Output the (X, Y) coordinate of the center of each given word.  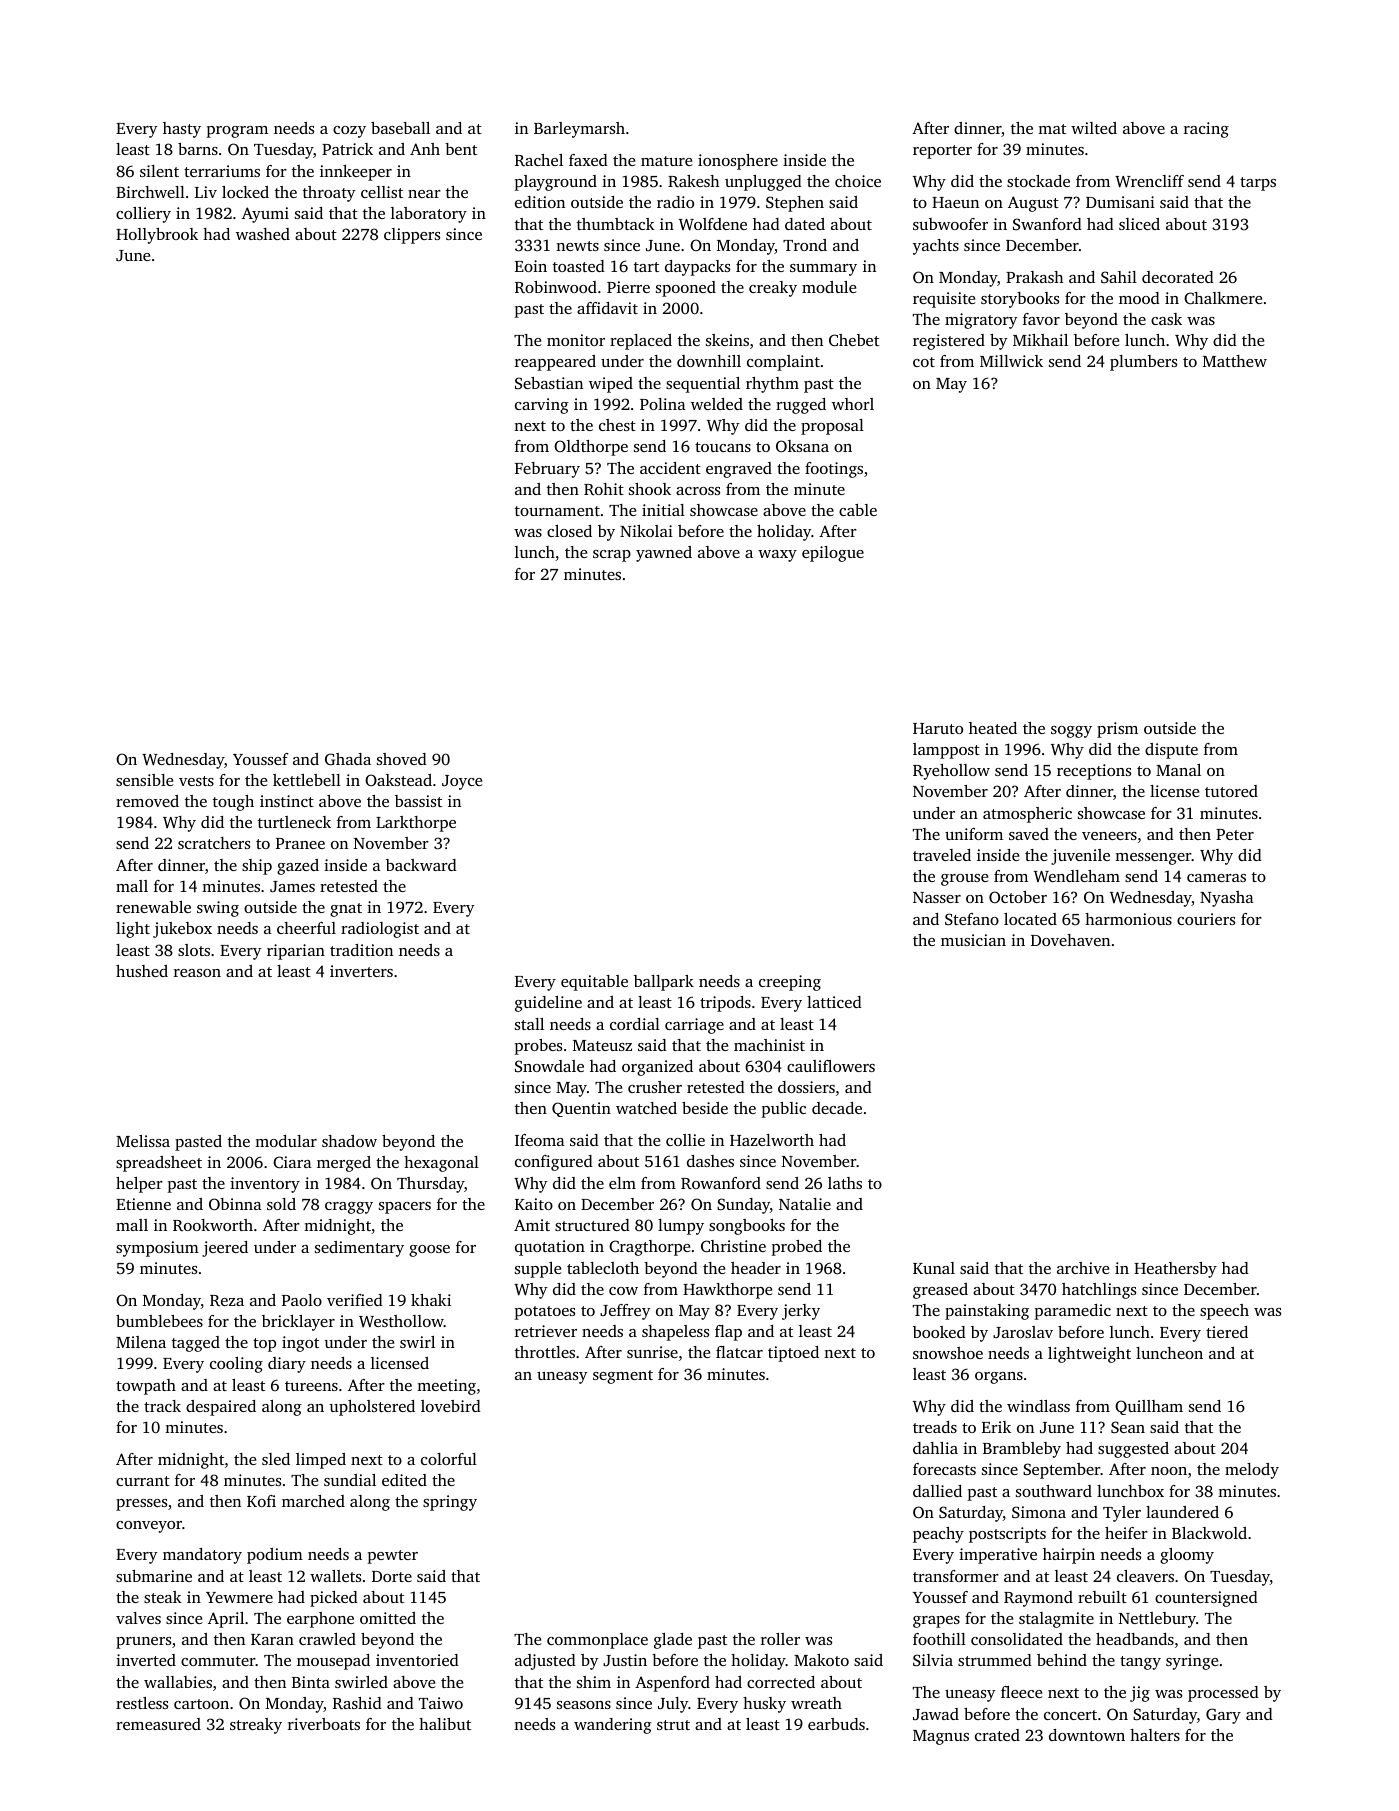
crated (997, 1735)
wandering (613, 1726)
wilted (1094, 128)
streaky (256, 1726)
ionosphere (738, 162)
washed (263, 234)
